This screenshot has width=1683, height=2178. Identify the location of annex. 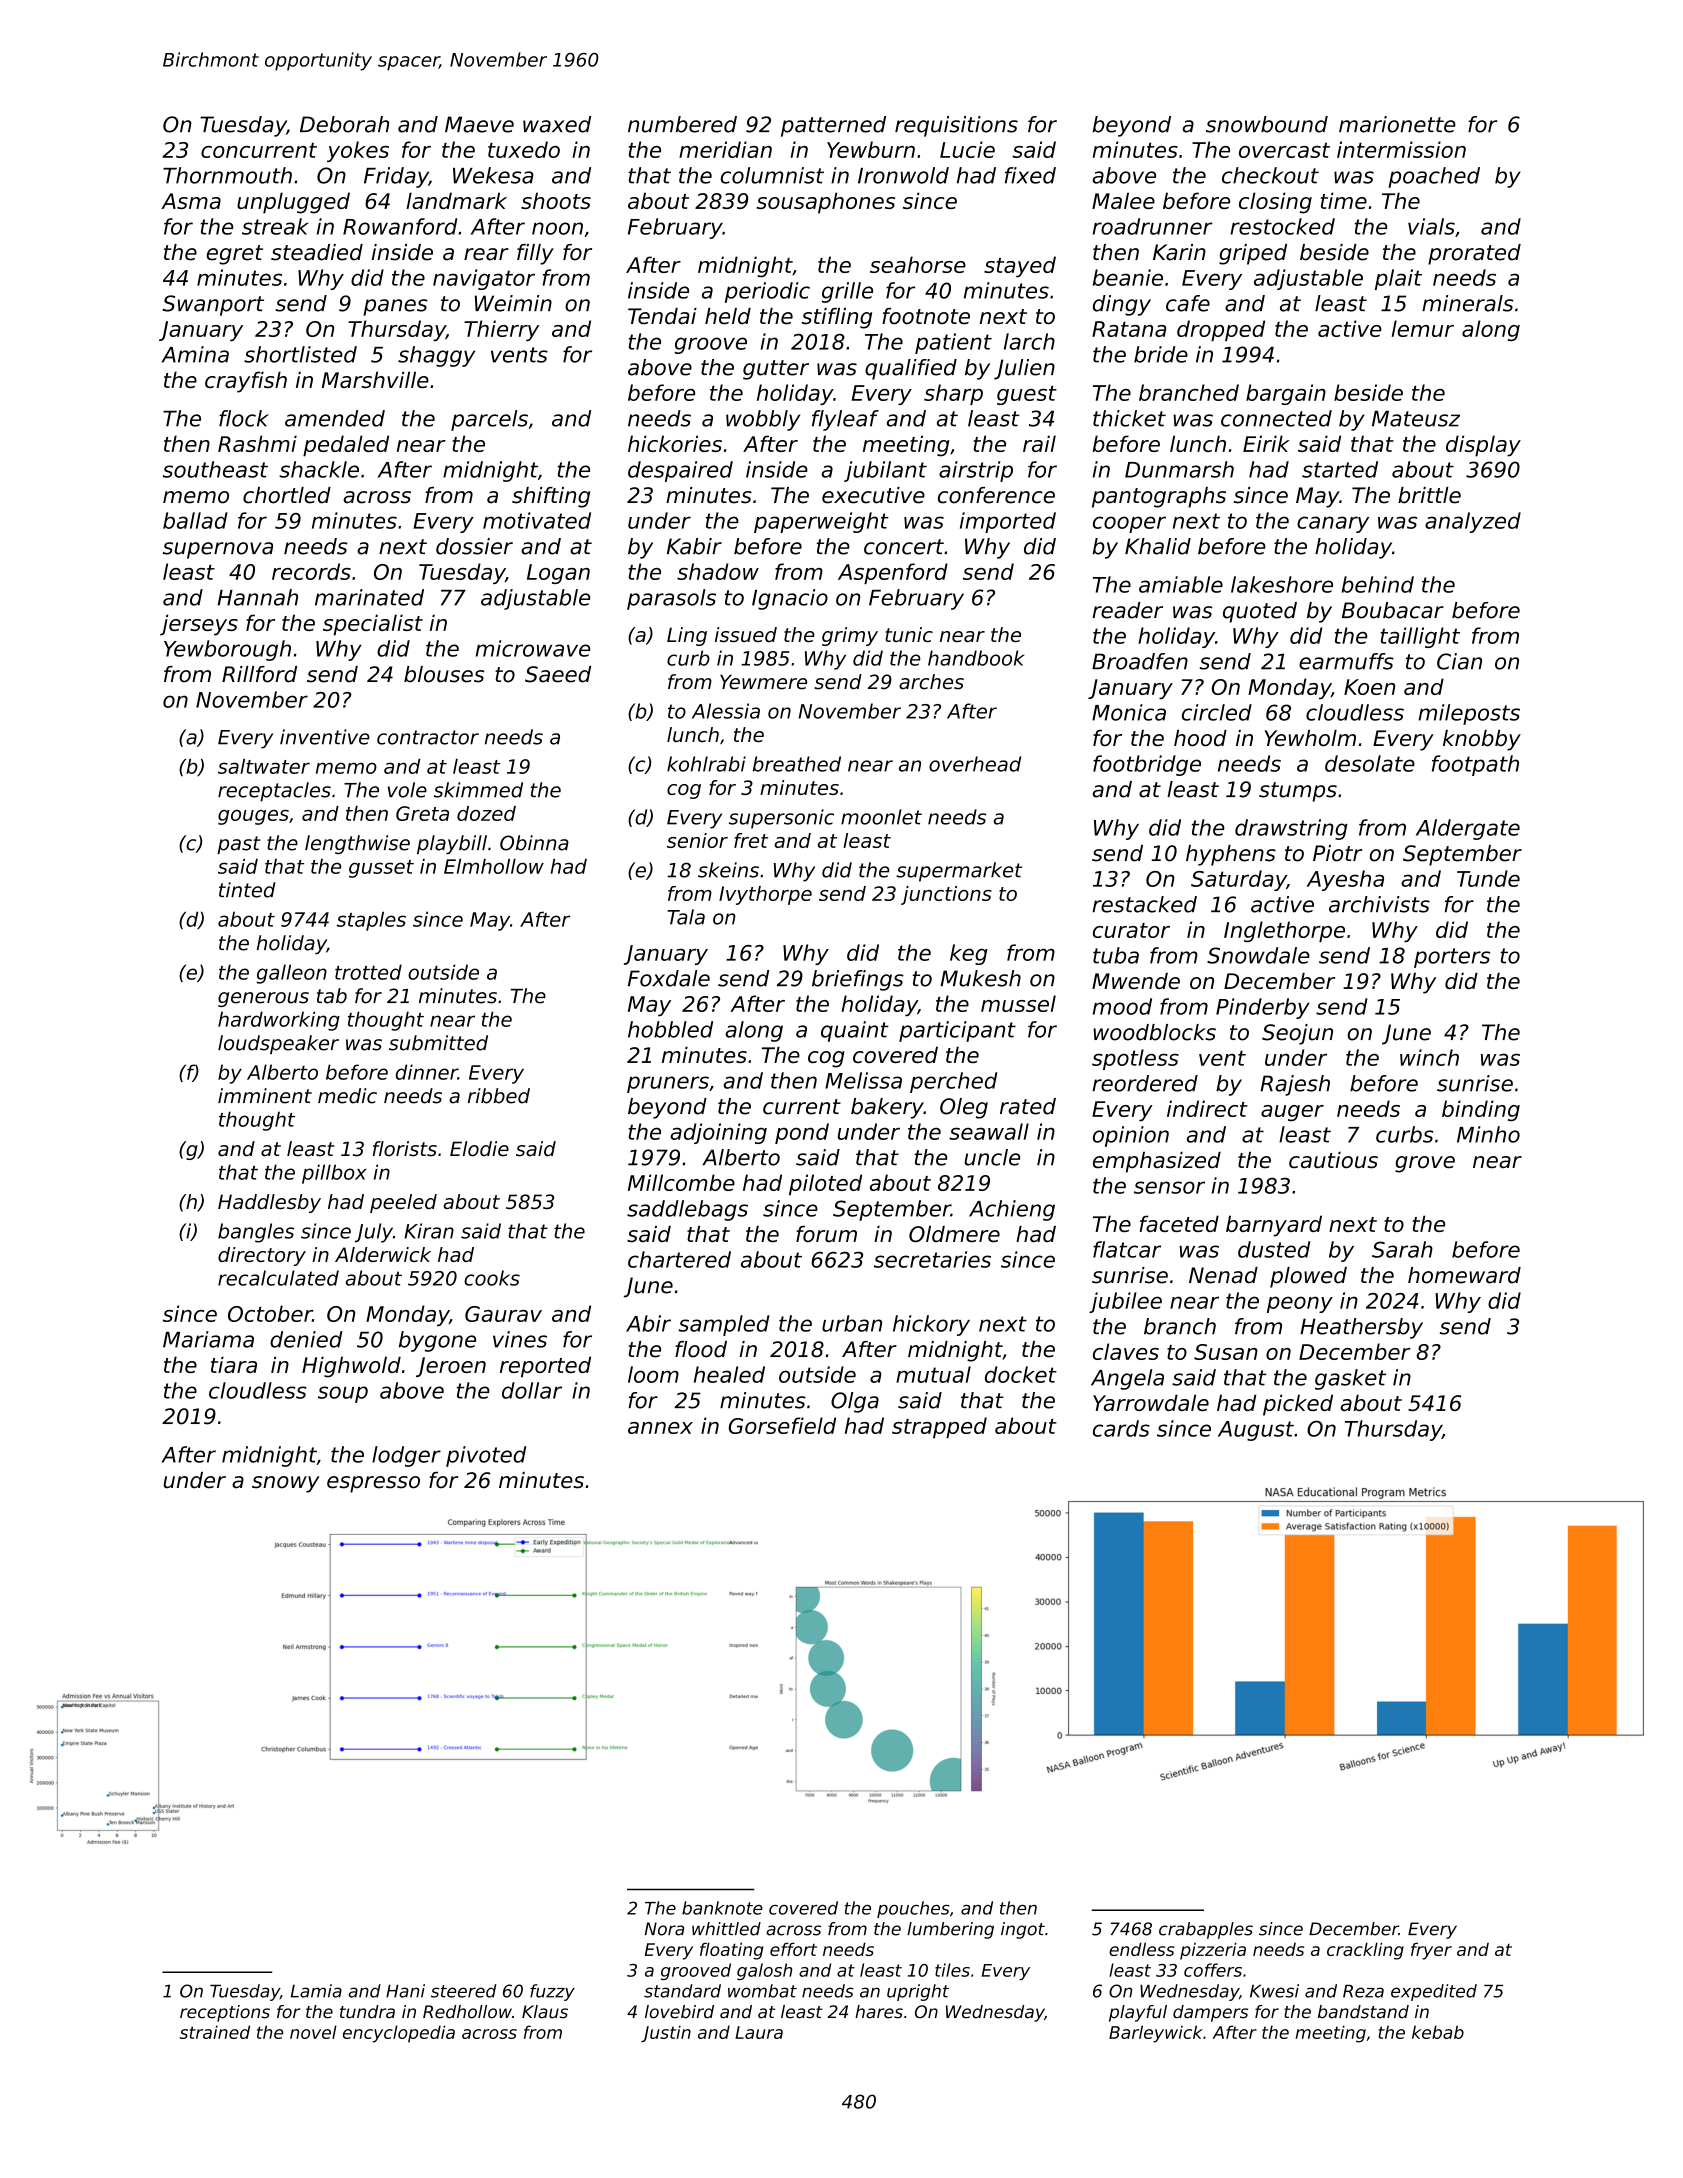
(660, 1428).
